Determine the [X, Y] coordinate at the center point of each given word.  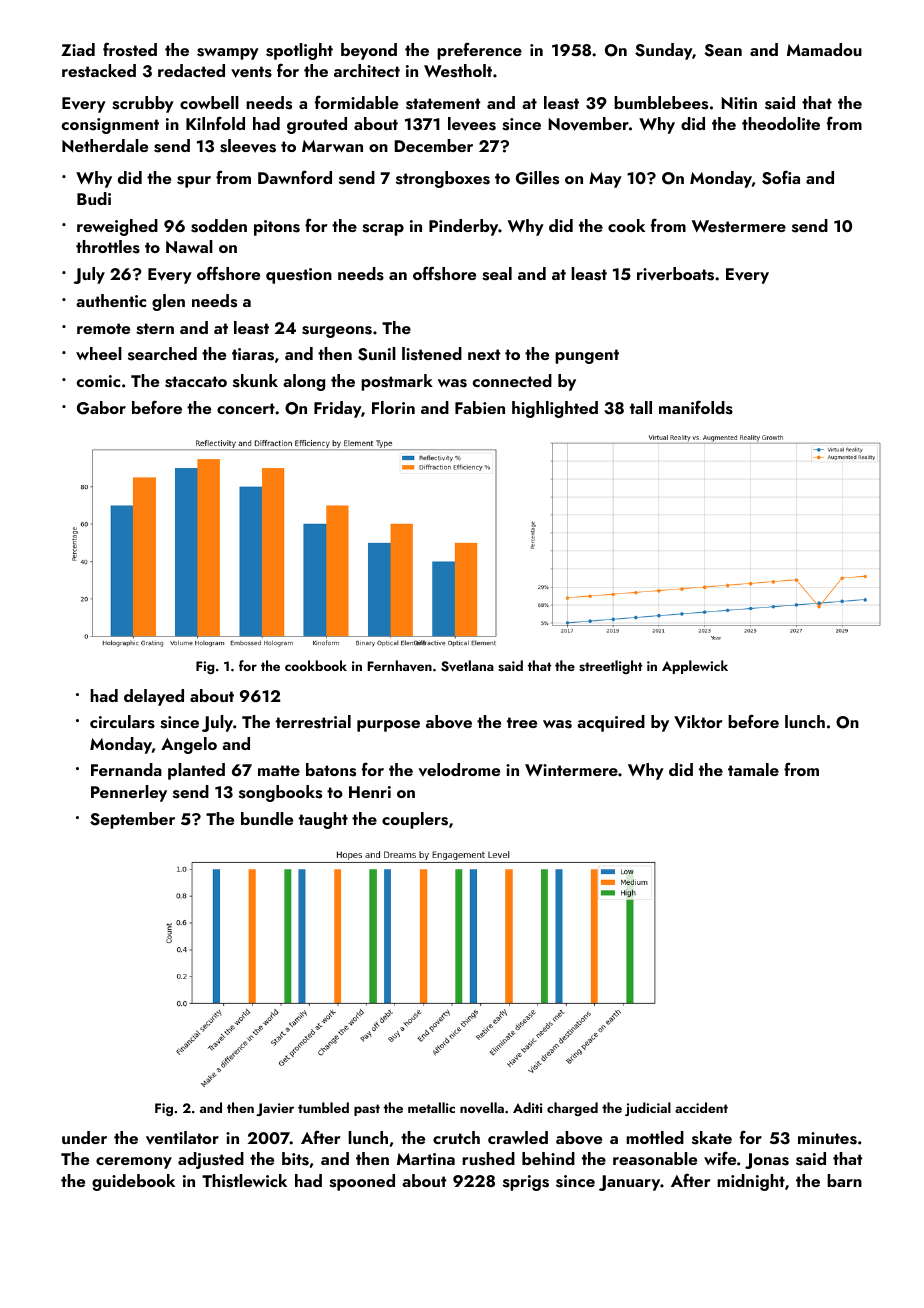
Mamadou [824, 49]
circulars [122, 722]
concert [246, 408]
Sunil [377, 354]
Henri [370, 792]
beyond [369, 51]
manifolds [696, 407]
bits [295, 1159]
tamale [753, 769]
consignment [110, 126]
